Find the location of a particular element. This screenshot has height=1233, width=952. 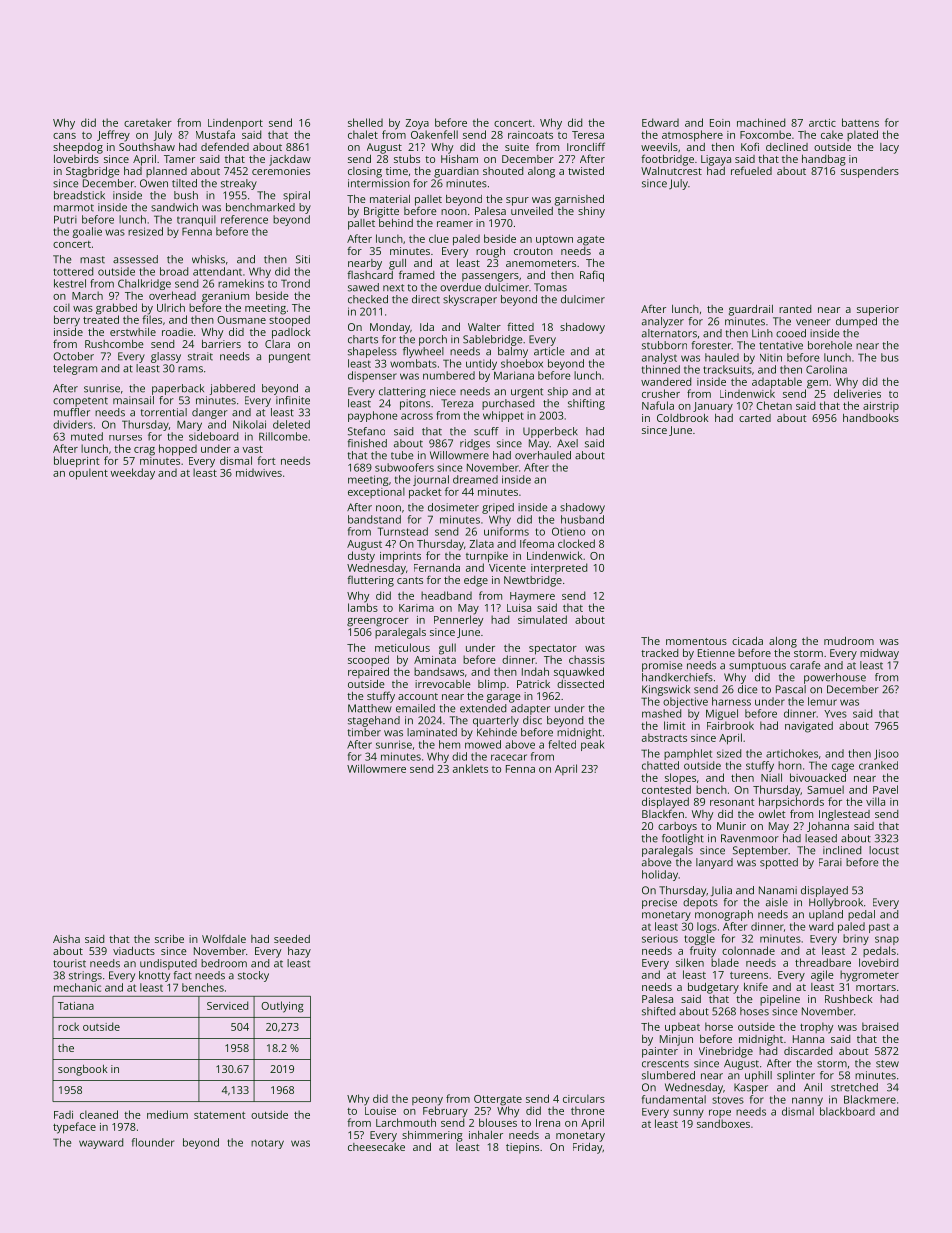

hazy is located at coordinates (299, 952).
